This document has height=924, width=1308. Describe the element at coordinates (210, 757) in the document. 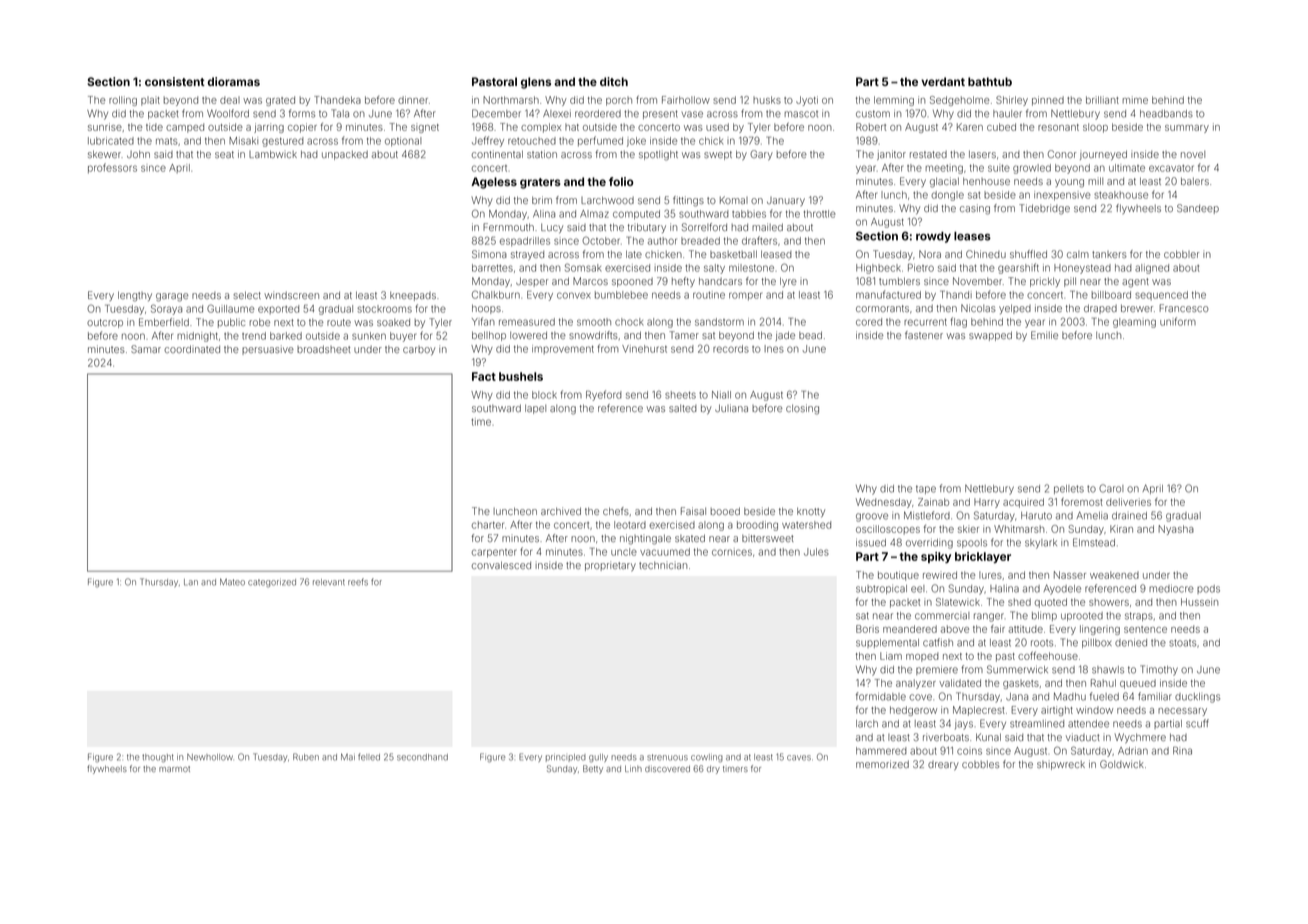

I see `Newhollow` at that location.
